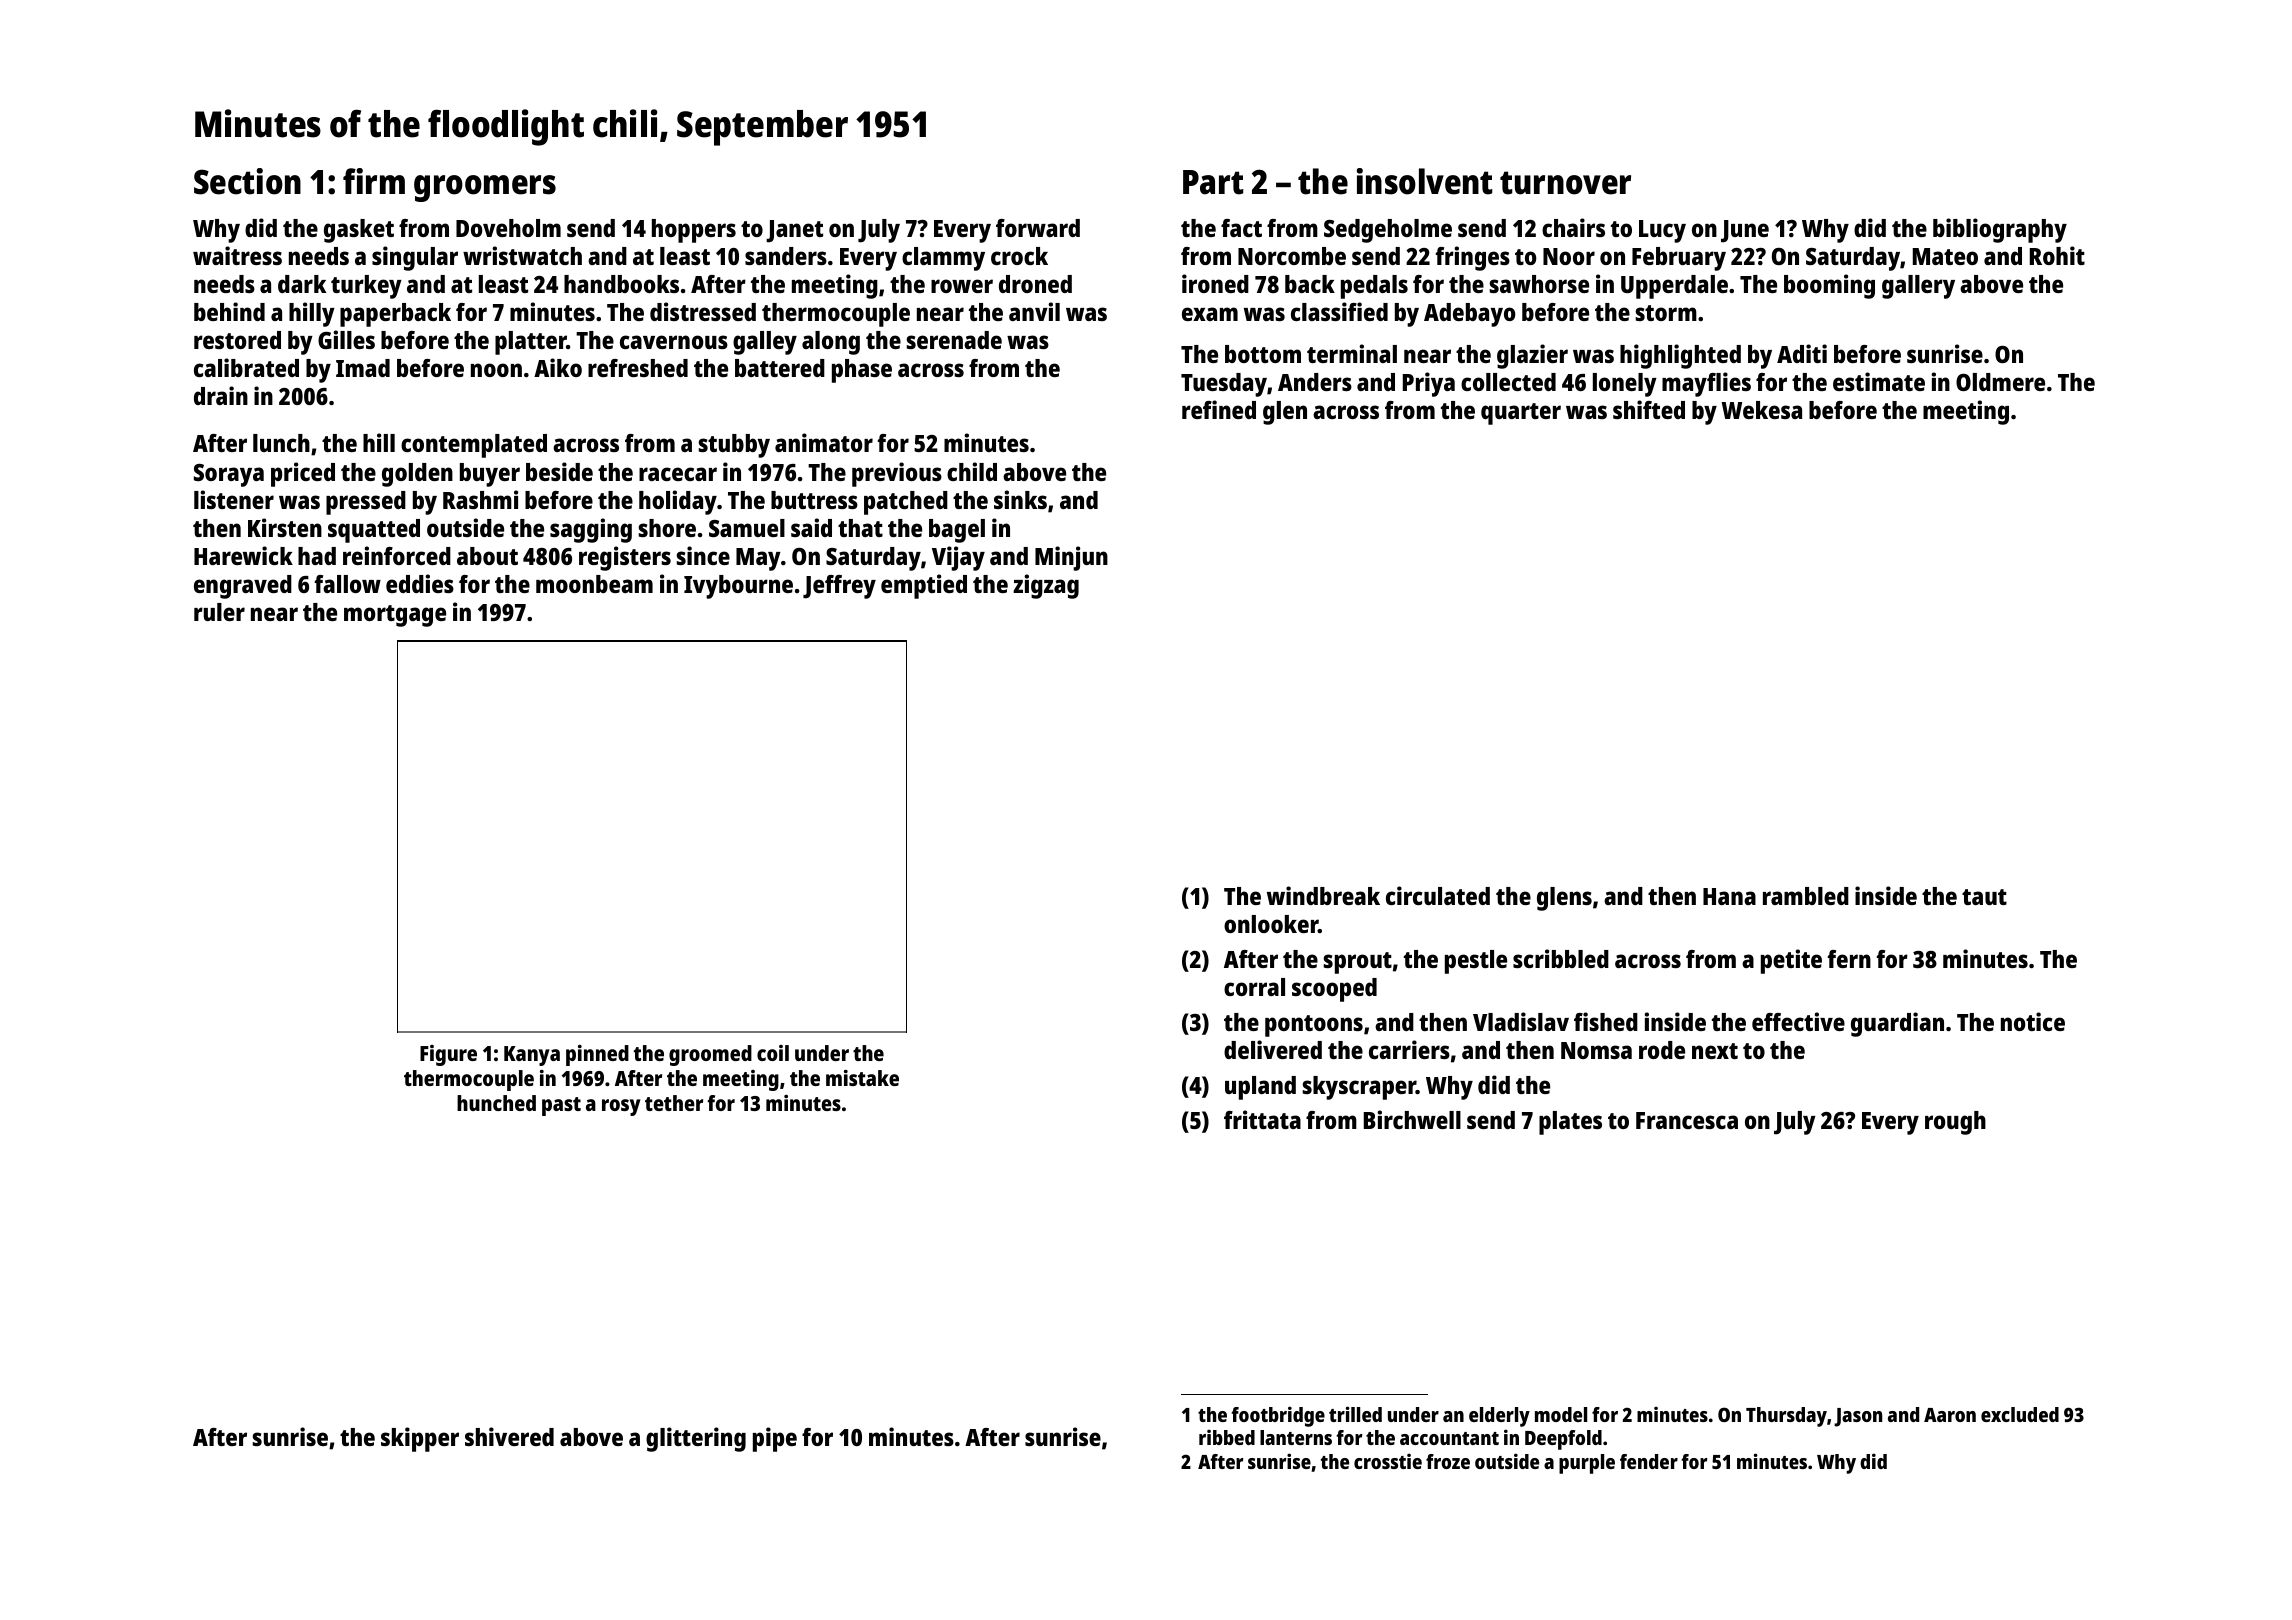 The image size is (2292, 1620). Describe the element at coordinates (1412, 1119) in the image. I see `Birchwell` at that location.
